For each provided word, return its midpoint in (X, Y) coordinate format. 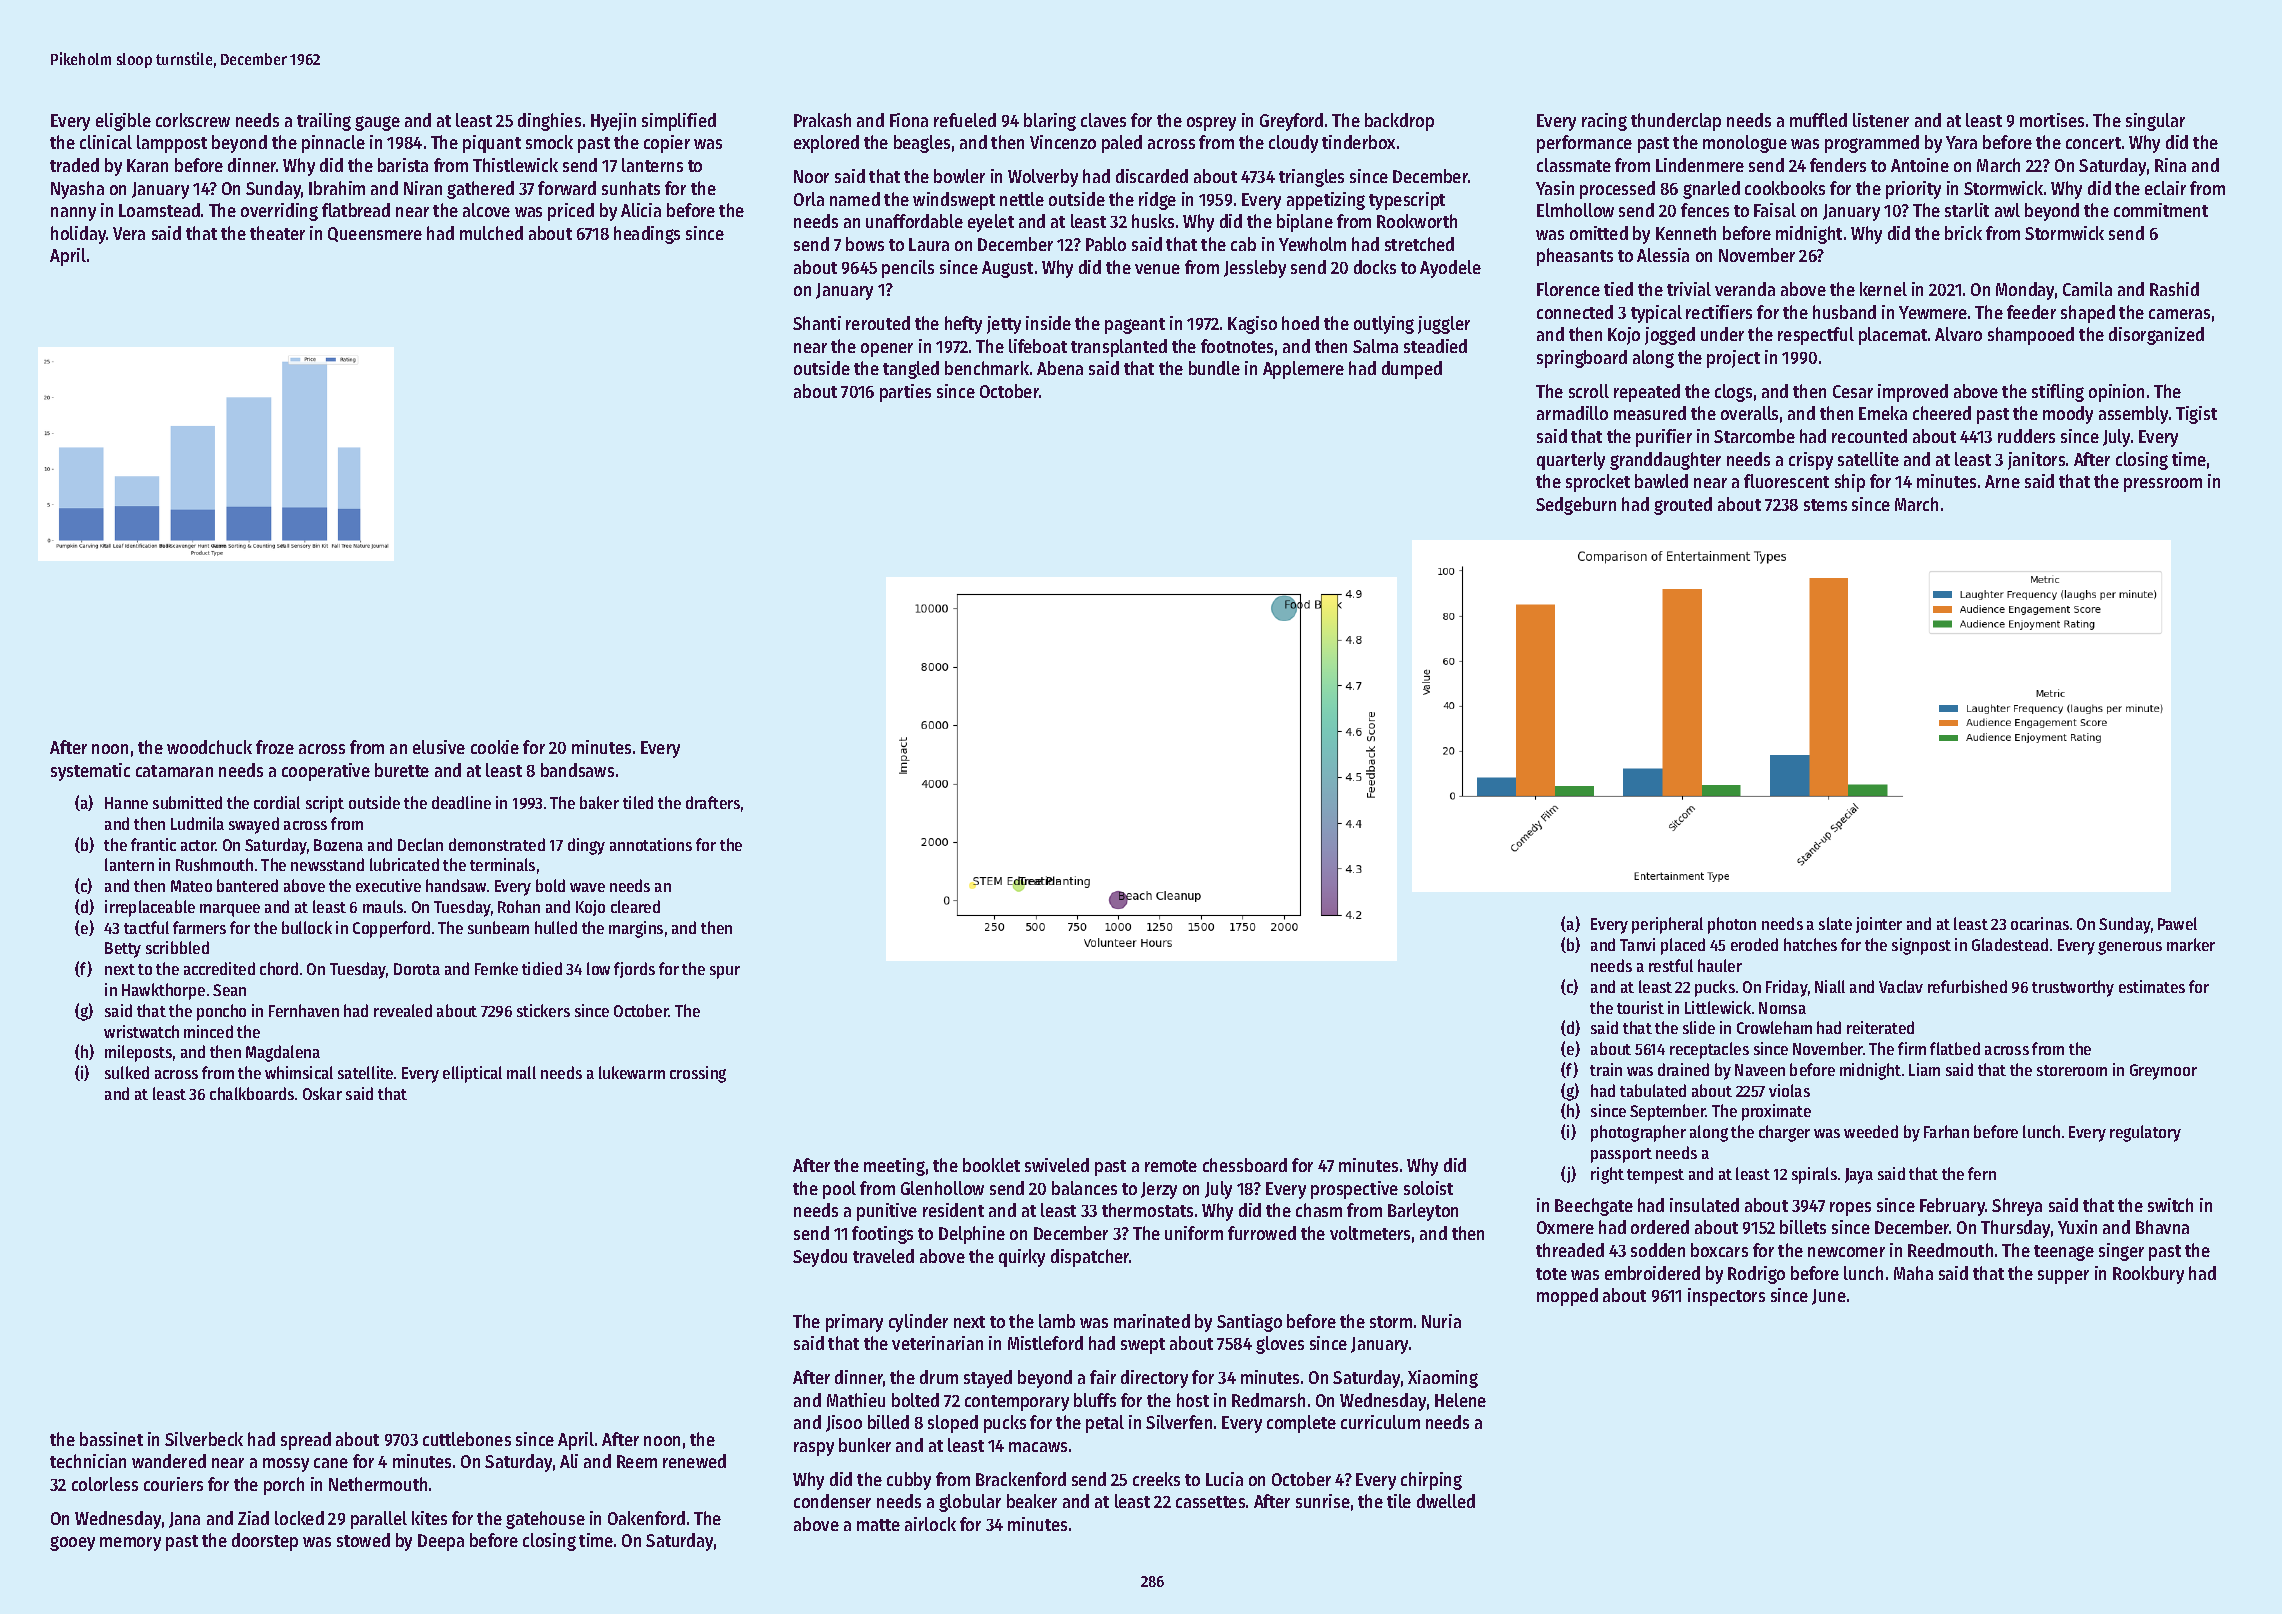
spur (725, 972)
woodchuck (209, 747)
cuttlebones (467, 1439)
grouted (1683, 506)
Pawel (2177, 923)
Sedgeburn (1576, 506)
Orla (809, 199)
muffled (1818, 120)
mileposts (138, 1053)
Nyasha (77, 190)
